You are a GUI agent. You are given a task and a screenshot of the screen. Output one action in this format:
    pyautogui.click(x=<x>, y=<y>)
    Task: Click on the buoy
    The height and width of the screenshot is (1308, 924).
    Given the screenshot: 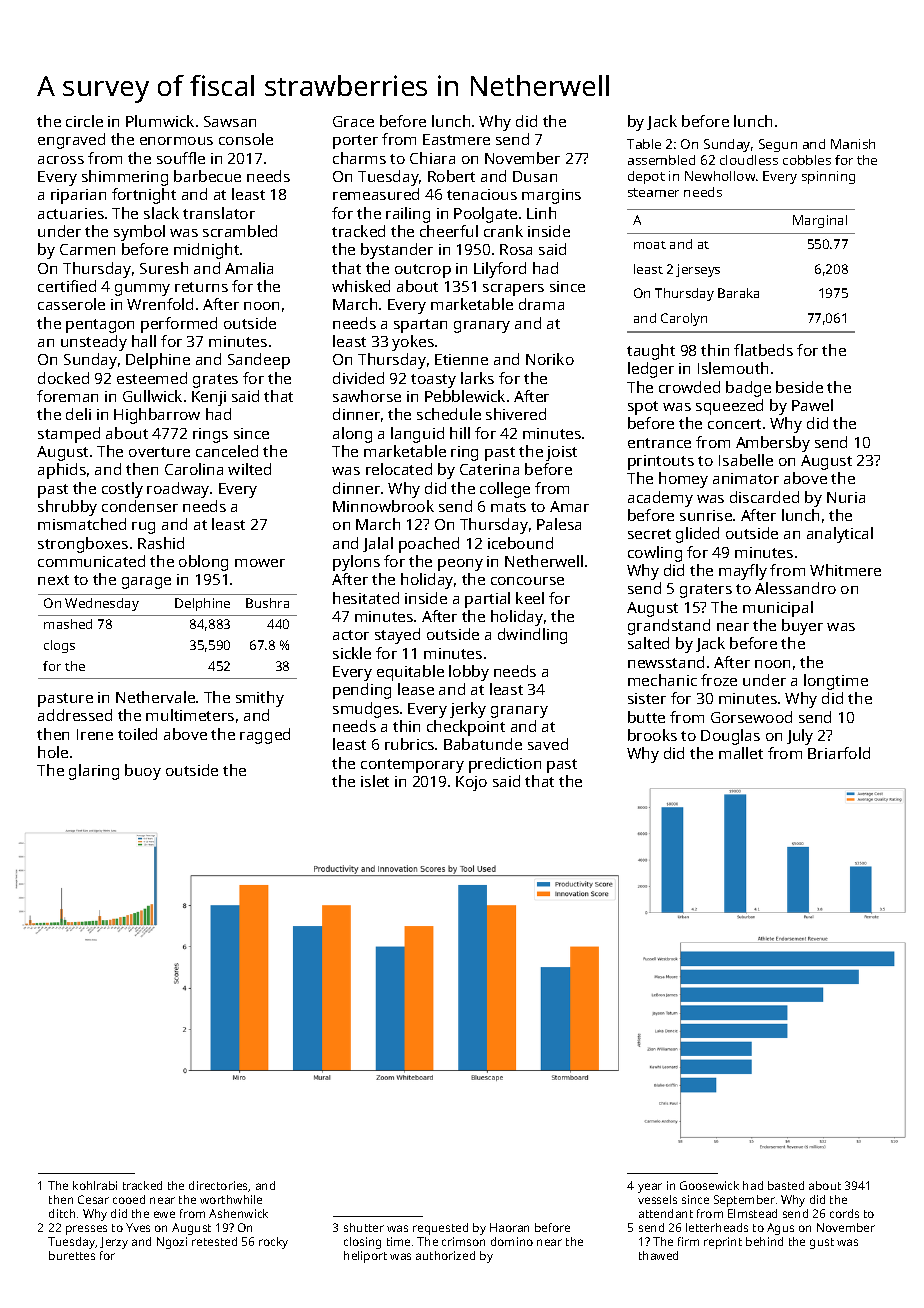 What is the action you would take?
    pyautogui.click(x=143, y=772)
